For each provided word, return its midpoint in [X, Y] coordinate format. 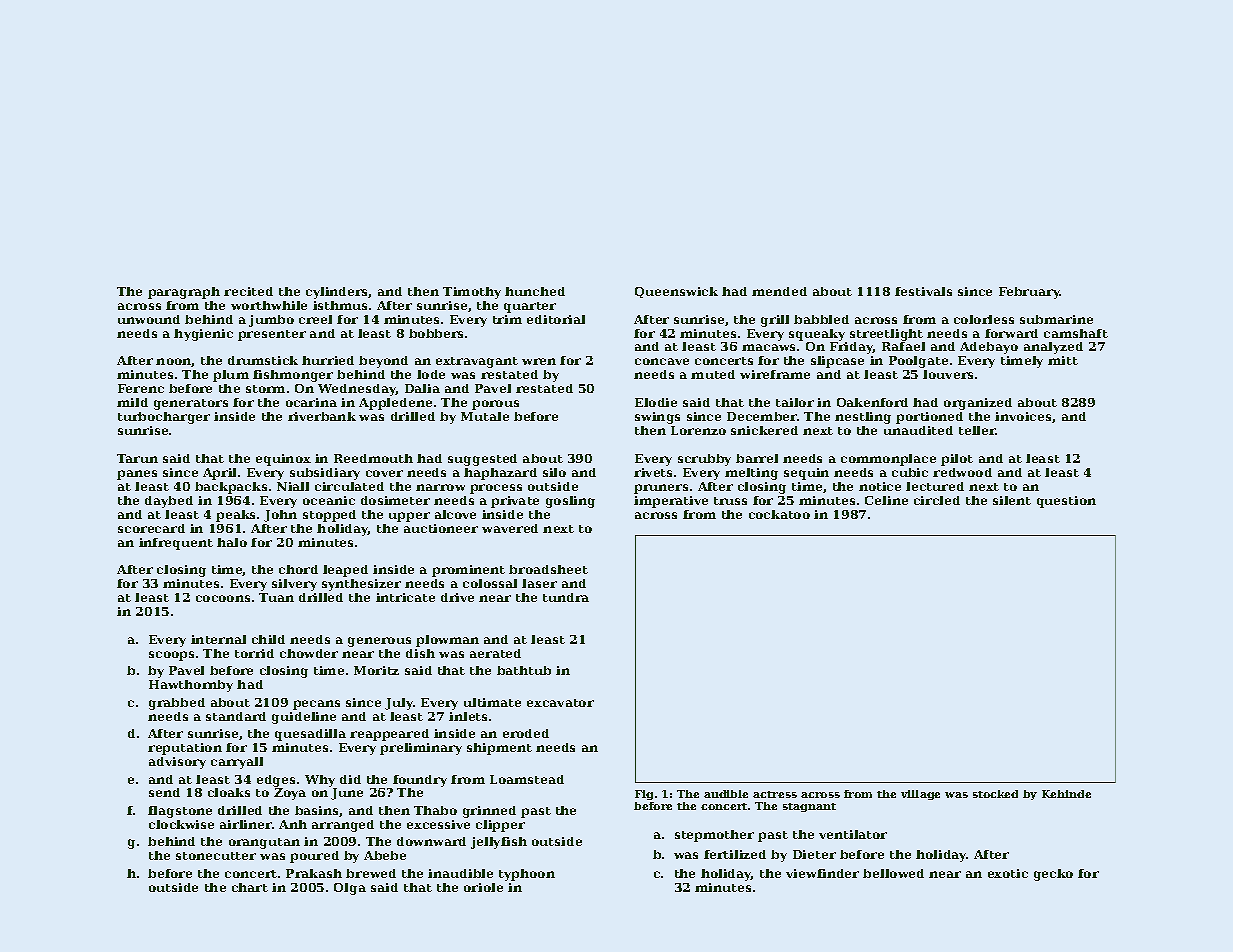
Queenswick [676, 292]
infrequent [176, 544]
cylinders [337, 293]
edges [276, 781]
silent [1012, 500]
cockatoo [779, 514]
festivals [923, 291]
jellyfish [499, 843]
